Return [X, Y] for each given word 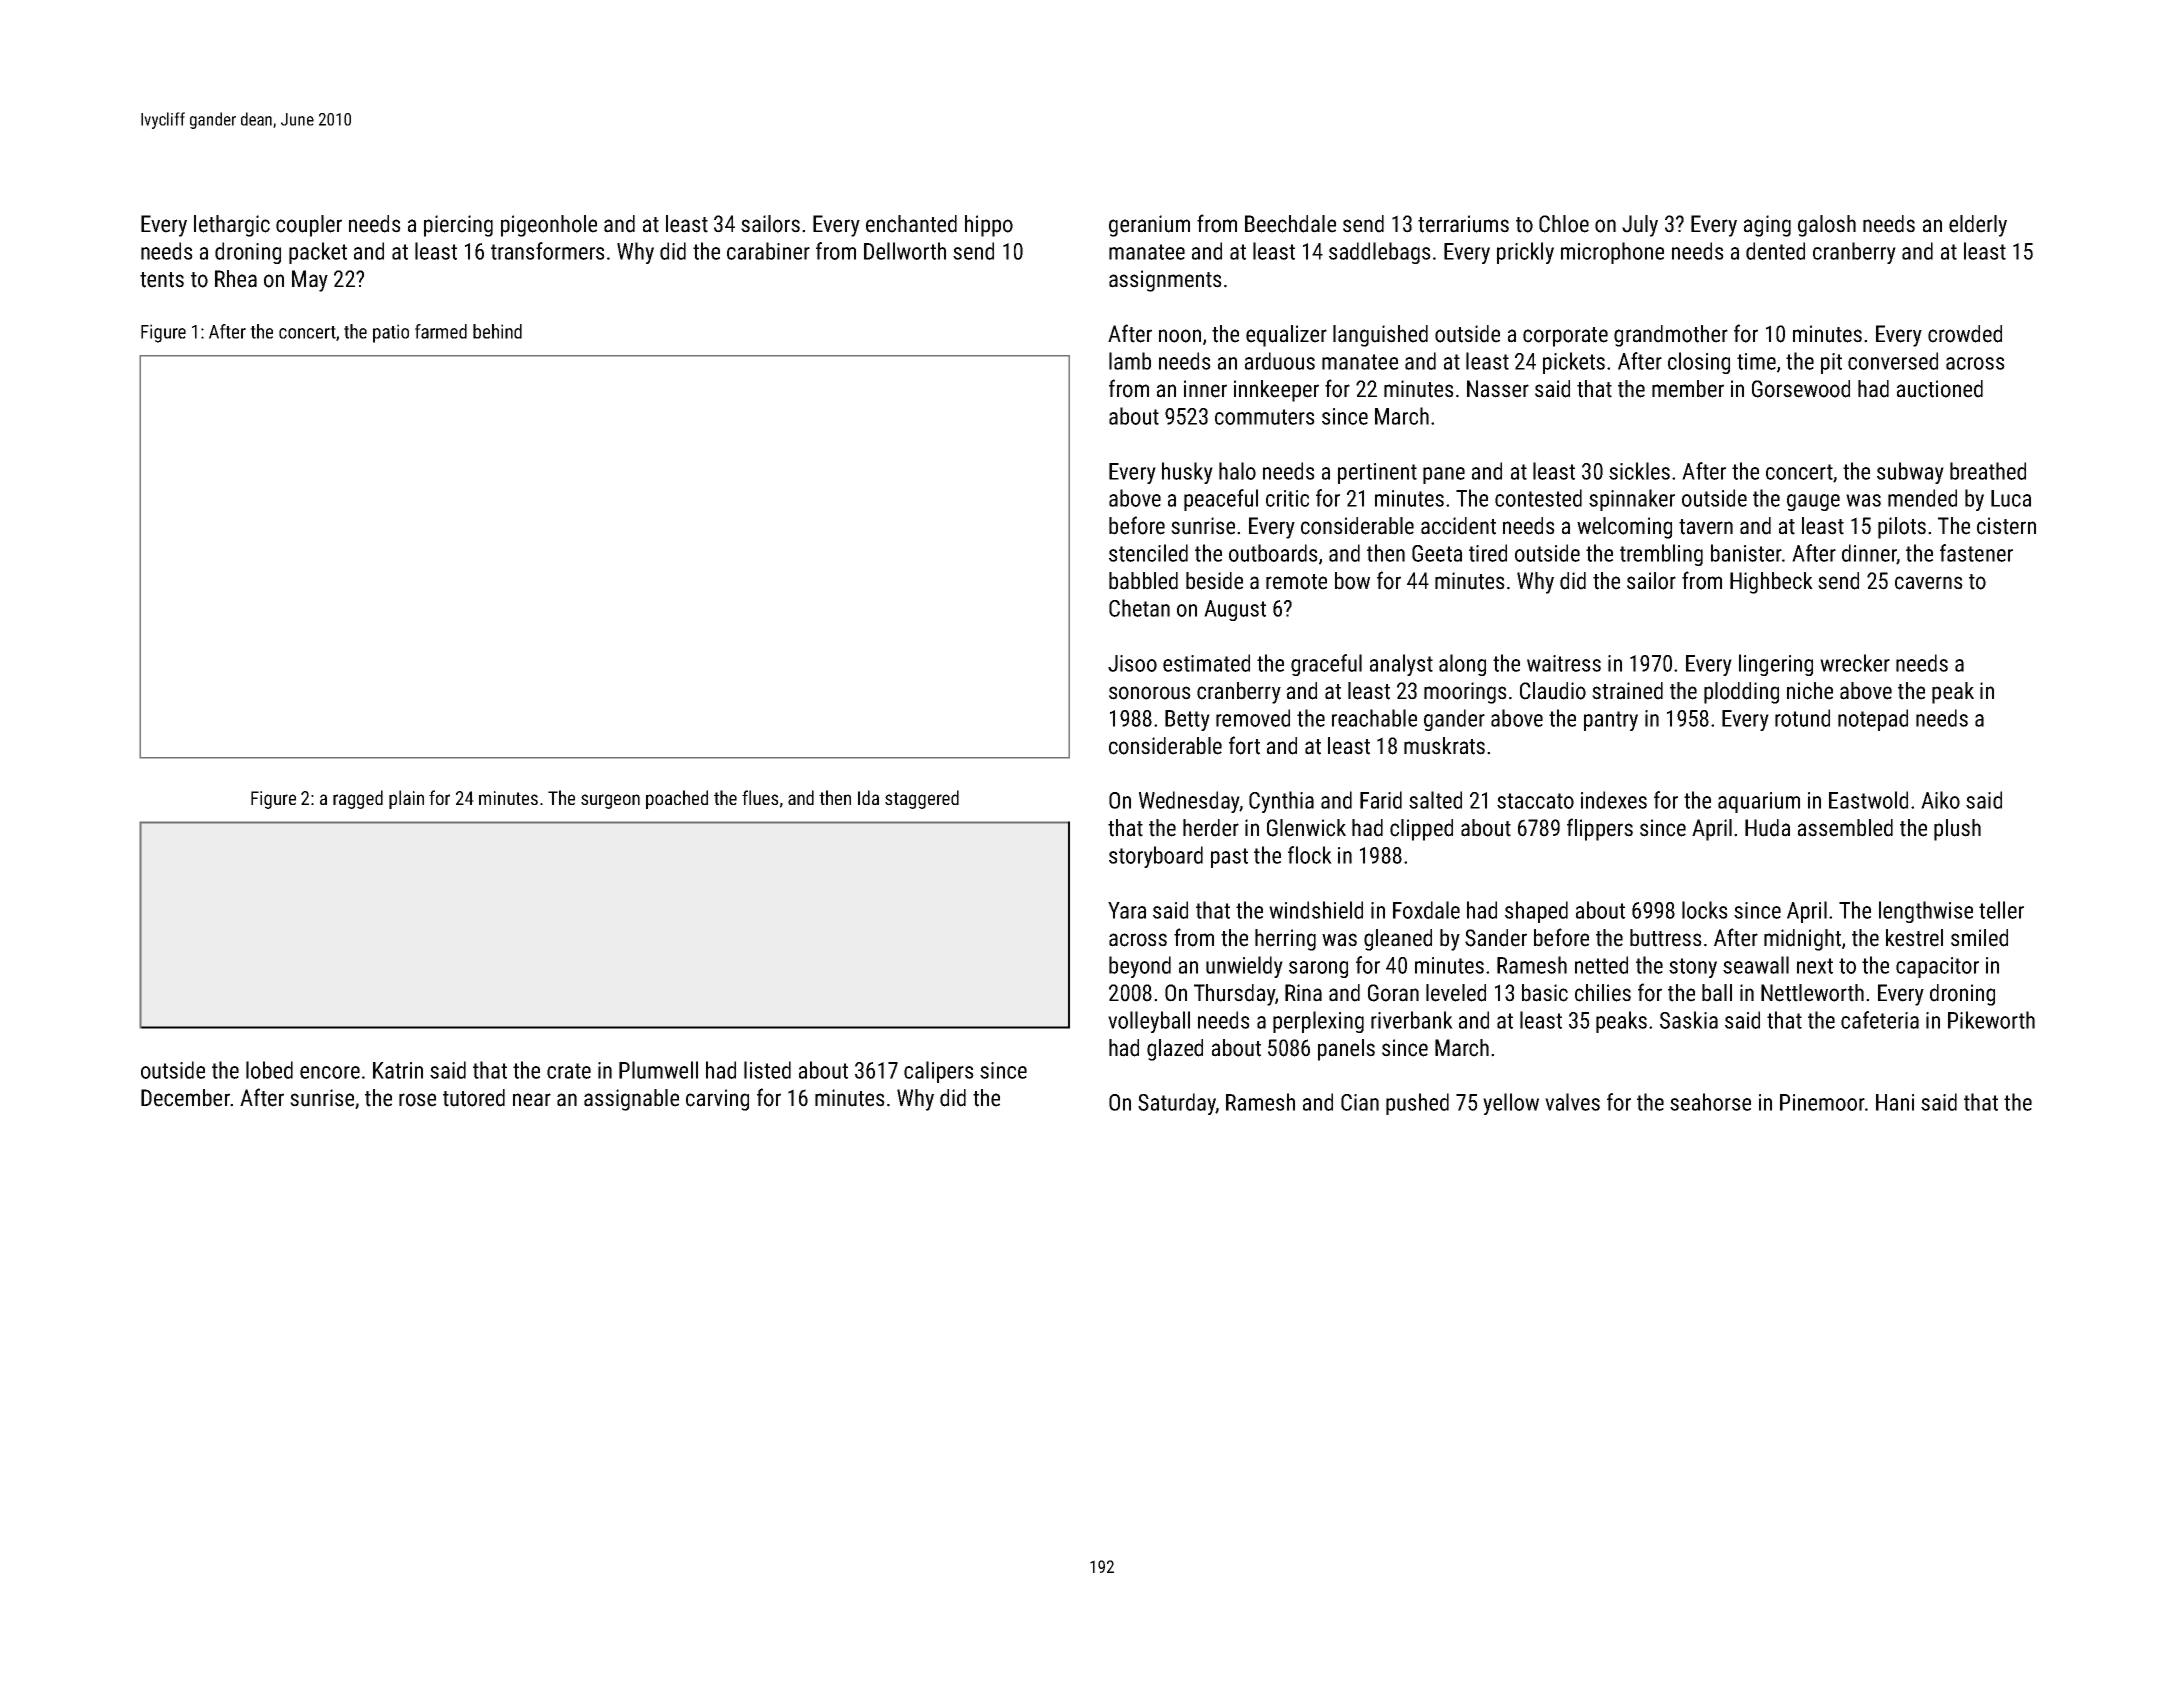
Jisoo [1132, 663]
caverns [1929, 583]
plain [406, 799]
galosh [1827, 226]
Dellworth [905, 251]
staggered [922, 799]
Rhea [236, 279]
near [532, 1100]
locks [1705, 910]
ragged [358, 799]
